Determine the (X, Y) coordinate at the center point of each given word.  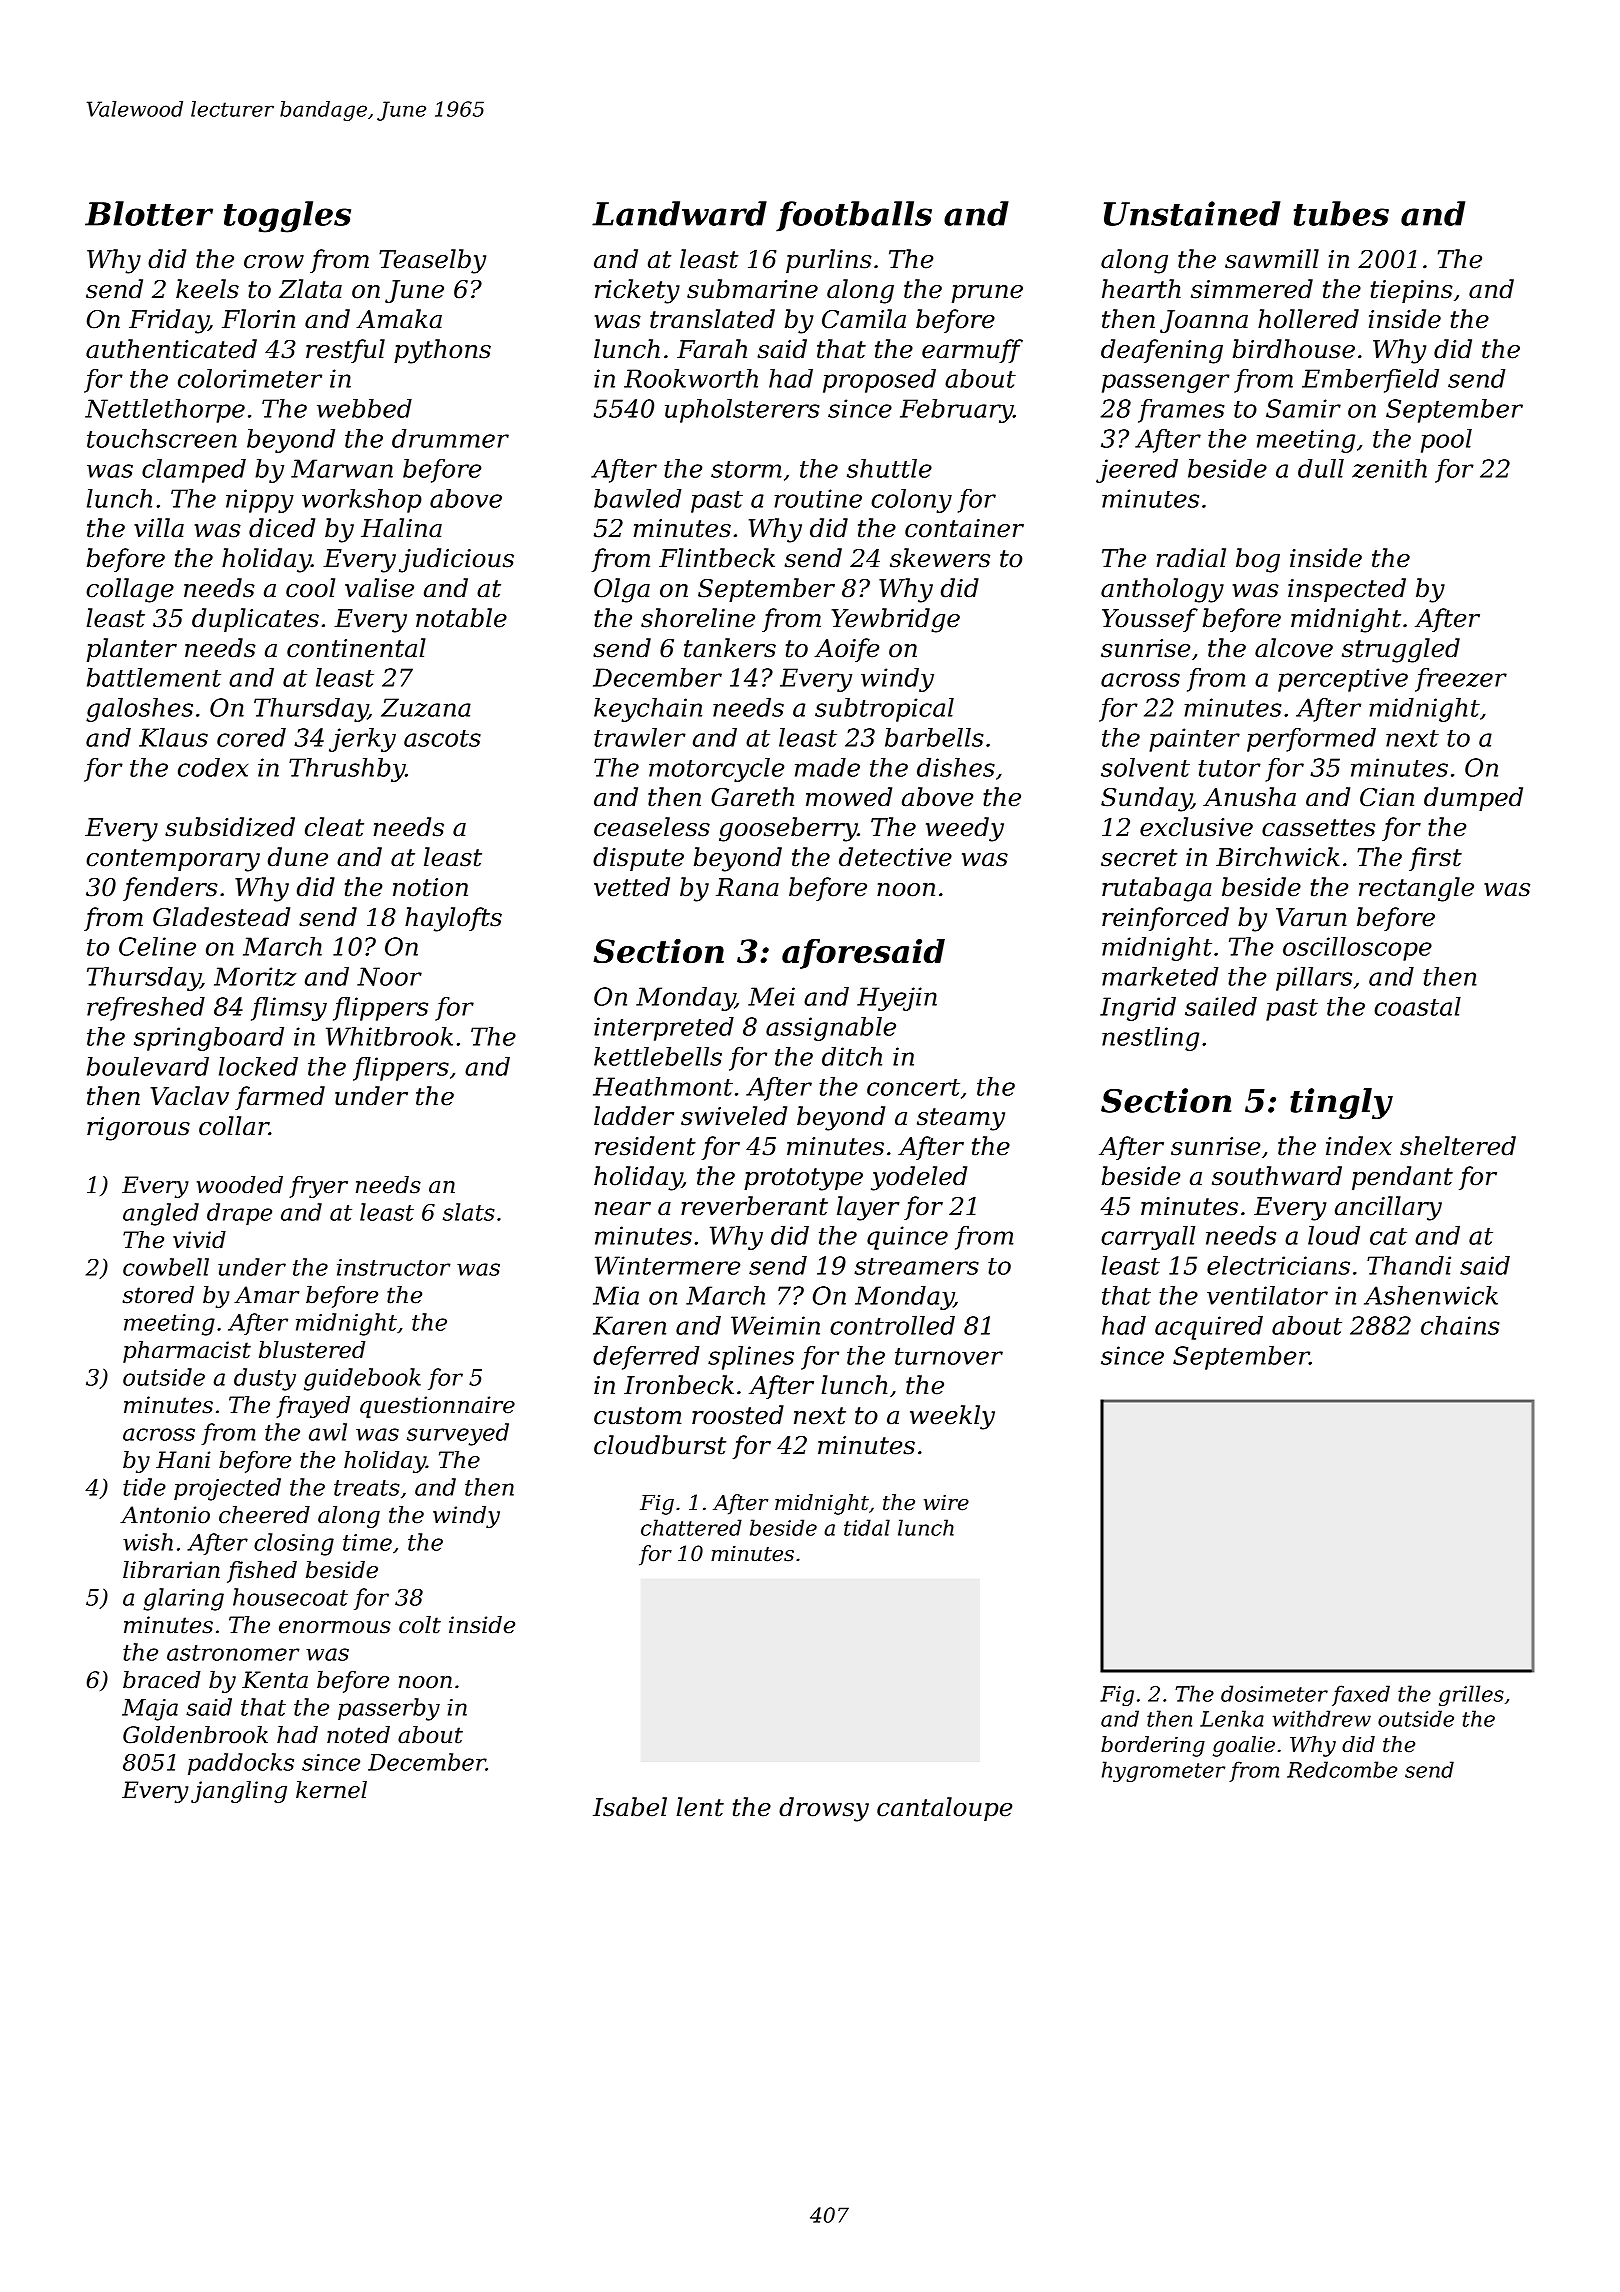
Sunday (1146, 799)
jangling (239, 1792)
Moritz (255, 976)
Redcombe (1342, 1769)
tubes (1341, 213)
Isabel (630, 1807)
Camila (864, 319)
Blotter (149, 213)
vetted (632, 887)
